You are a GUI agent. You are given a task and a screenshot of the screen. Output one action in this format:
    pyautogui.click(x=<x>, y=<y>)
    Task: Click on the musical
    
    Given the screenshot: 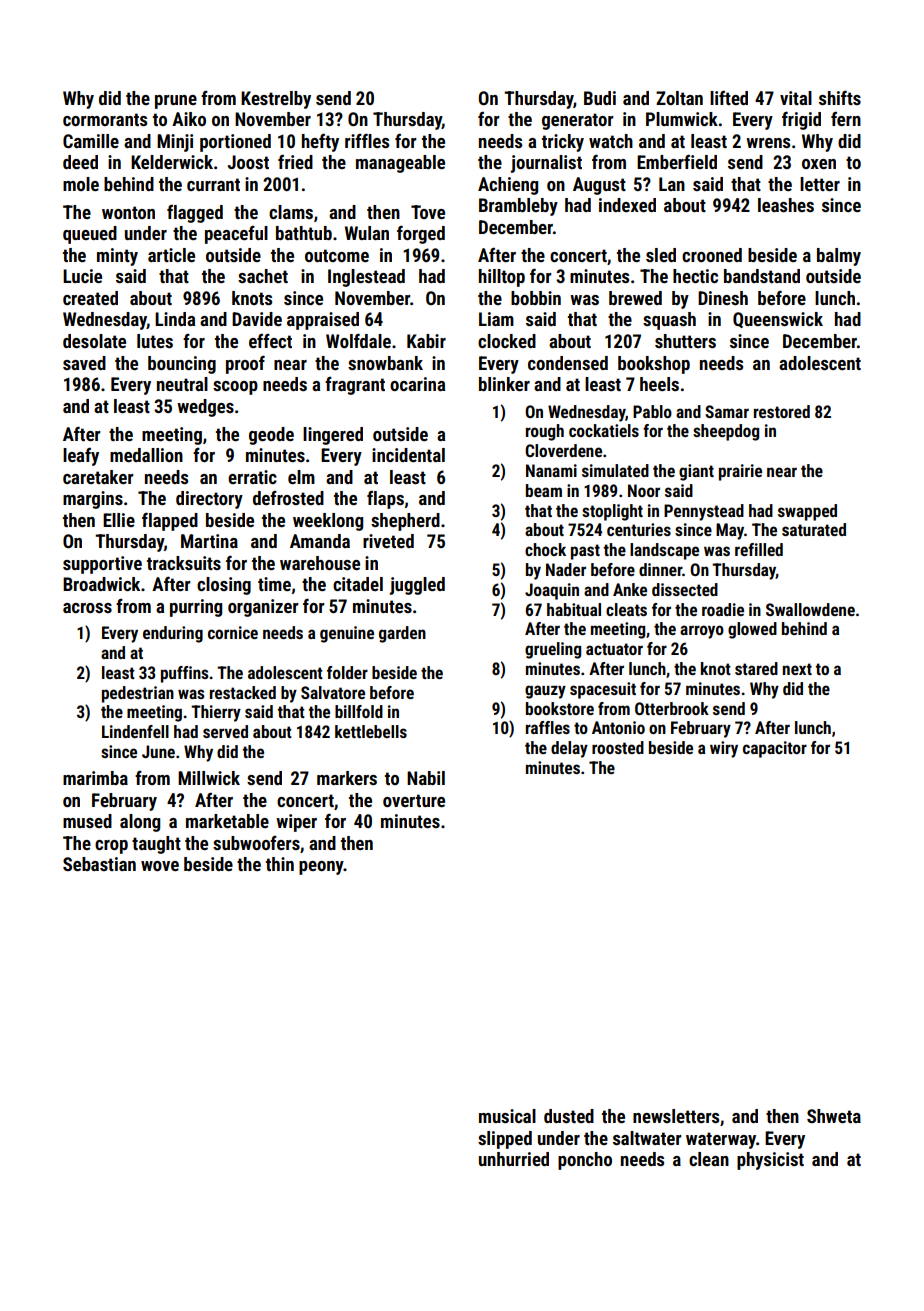 What is the action you would take?
    pyautogui.click(x=507, y=1116)
